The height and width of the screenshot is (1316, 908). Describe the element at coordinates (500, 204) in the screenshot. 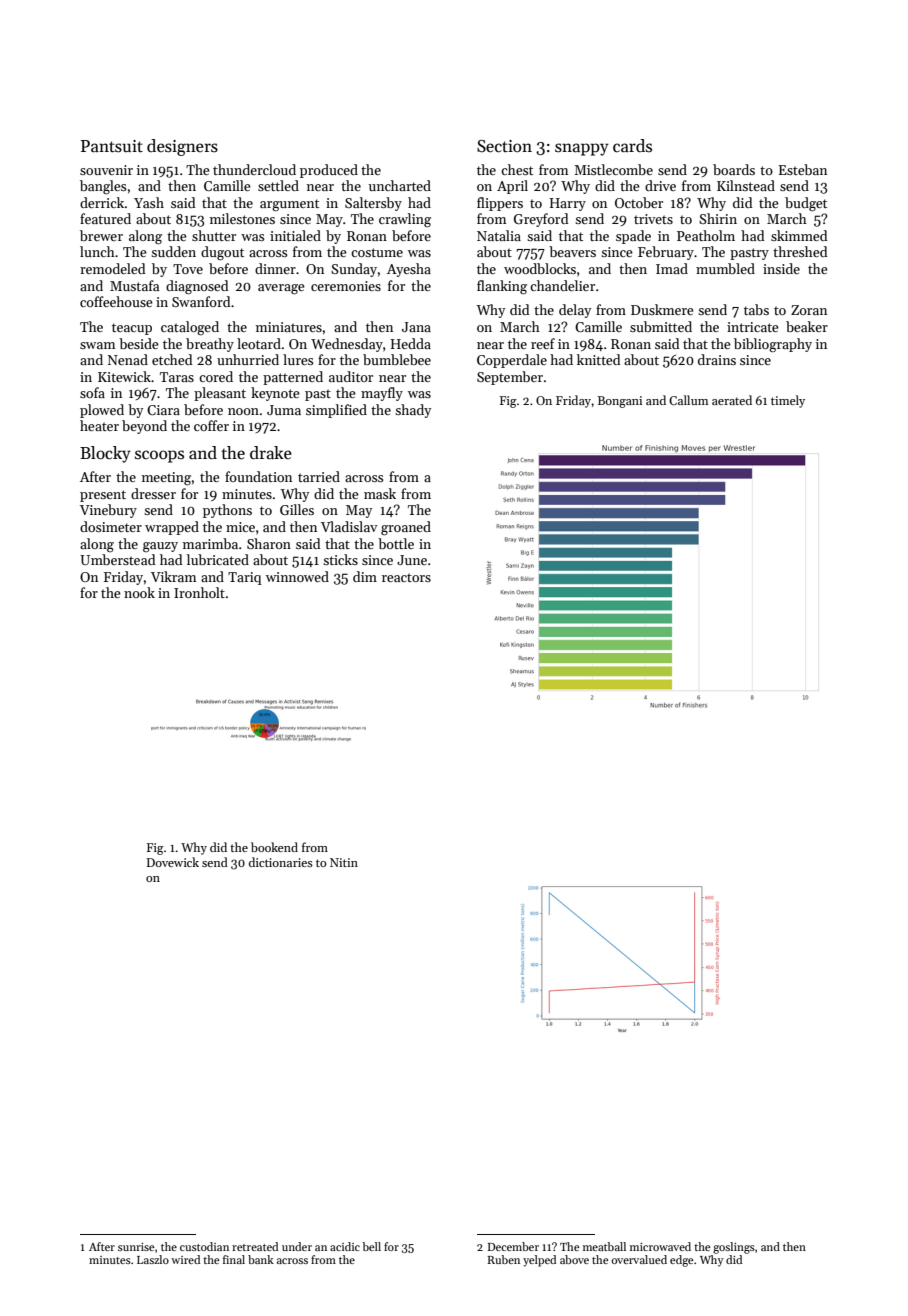

I see `flippers` at that location.
